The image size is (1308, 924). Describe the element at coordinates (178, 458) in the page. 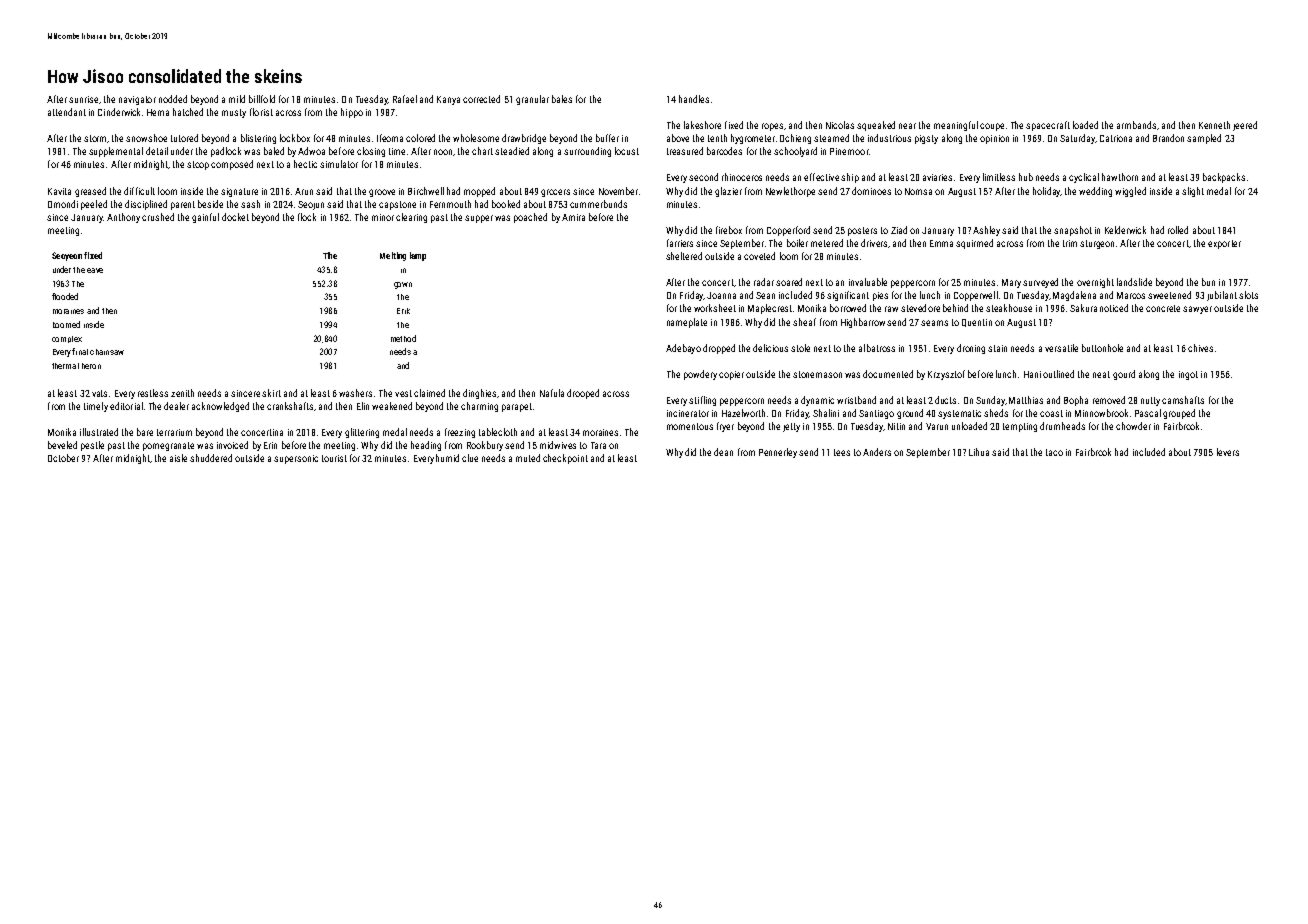

I see `aisle` at that location.
